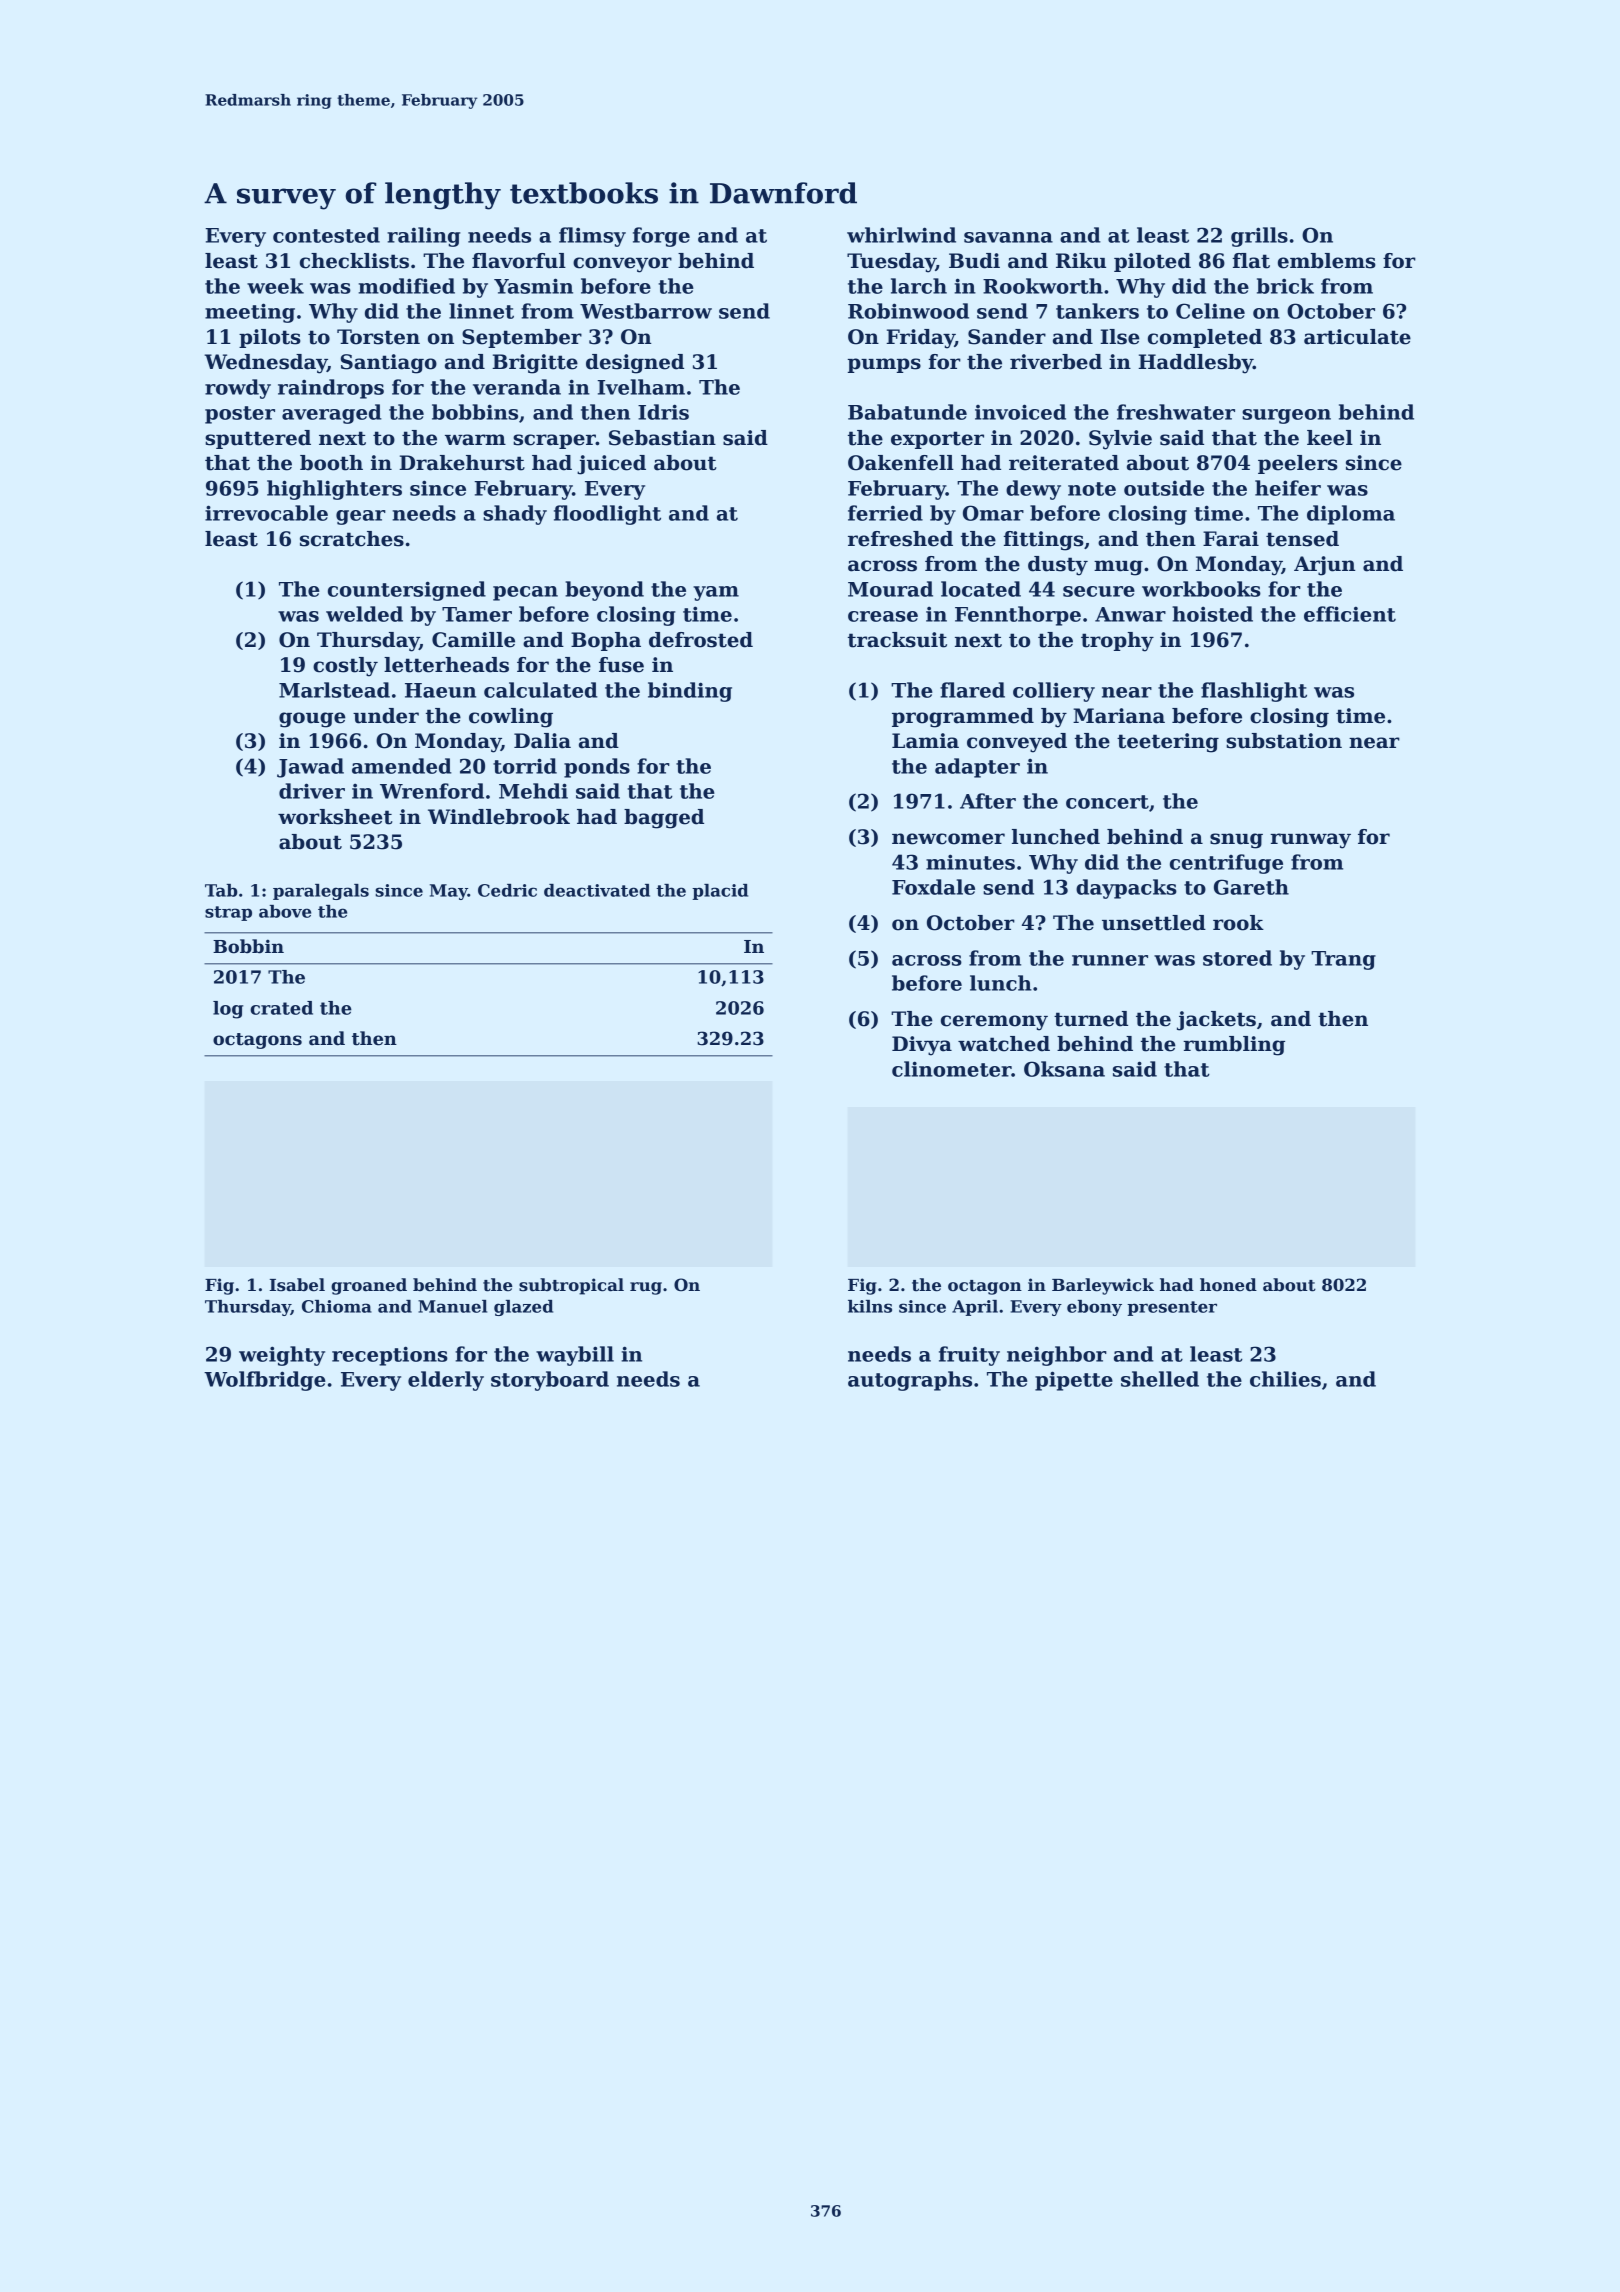  Describe the element at coordinates (402, 766) in the document. I see `amended` at that location.
